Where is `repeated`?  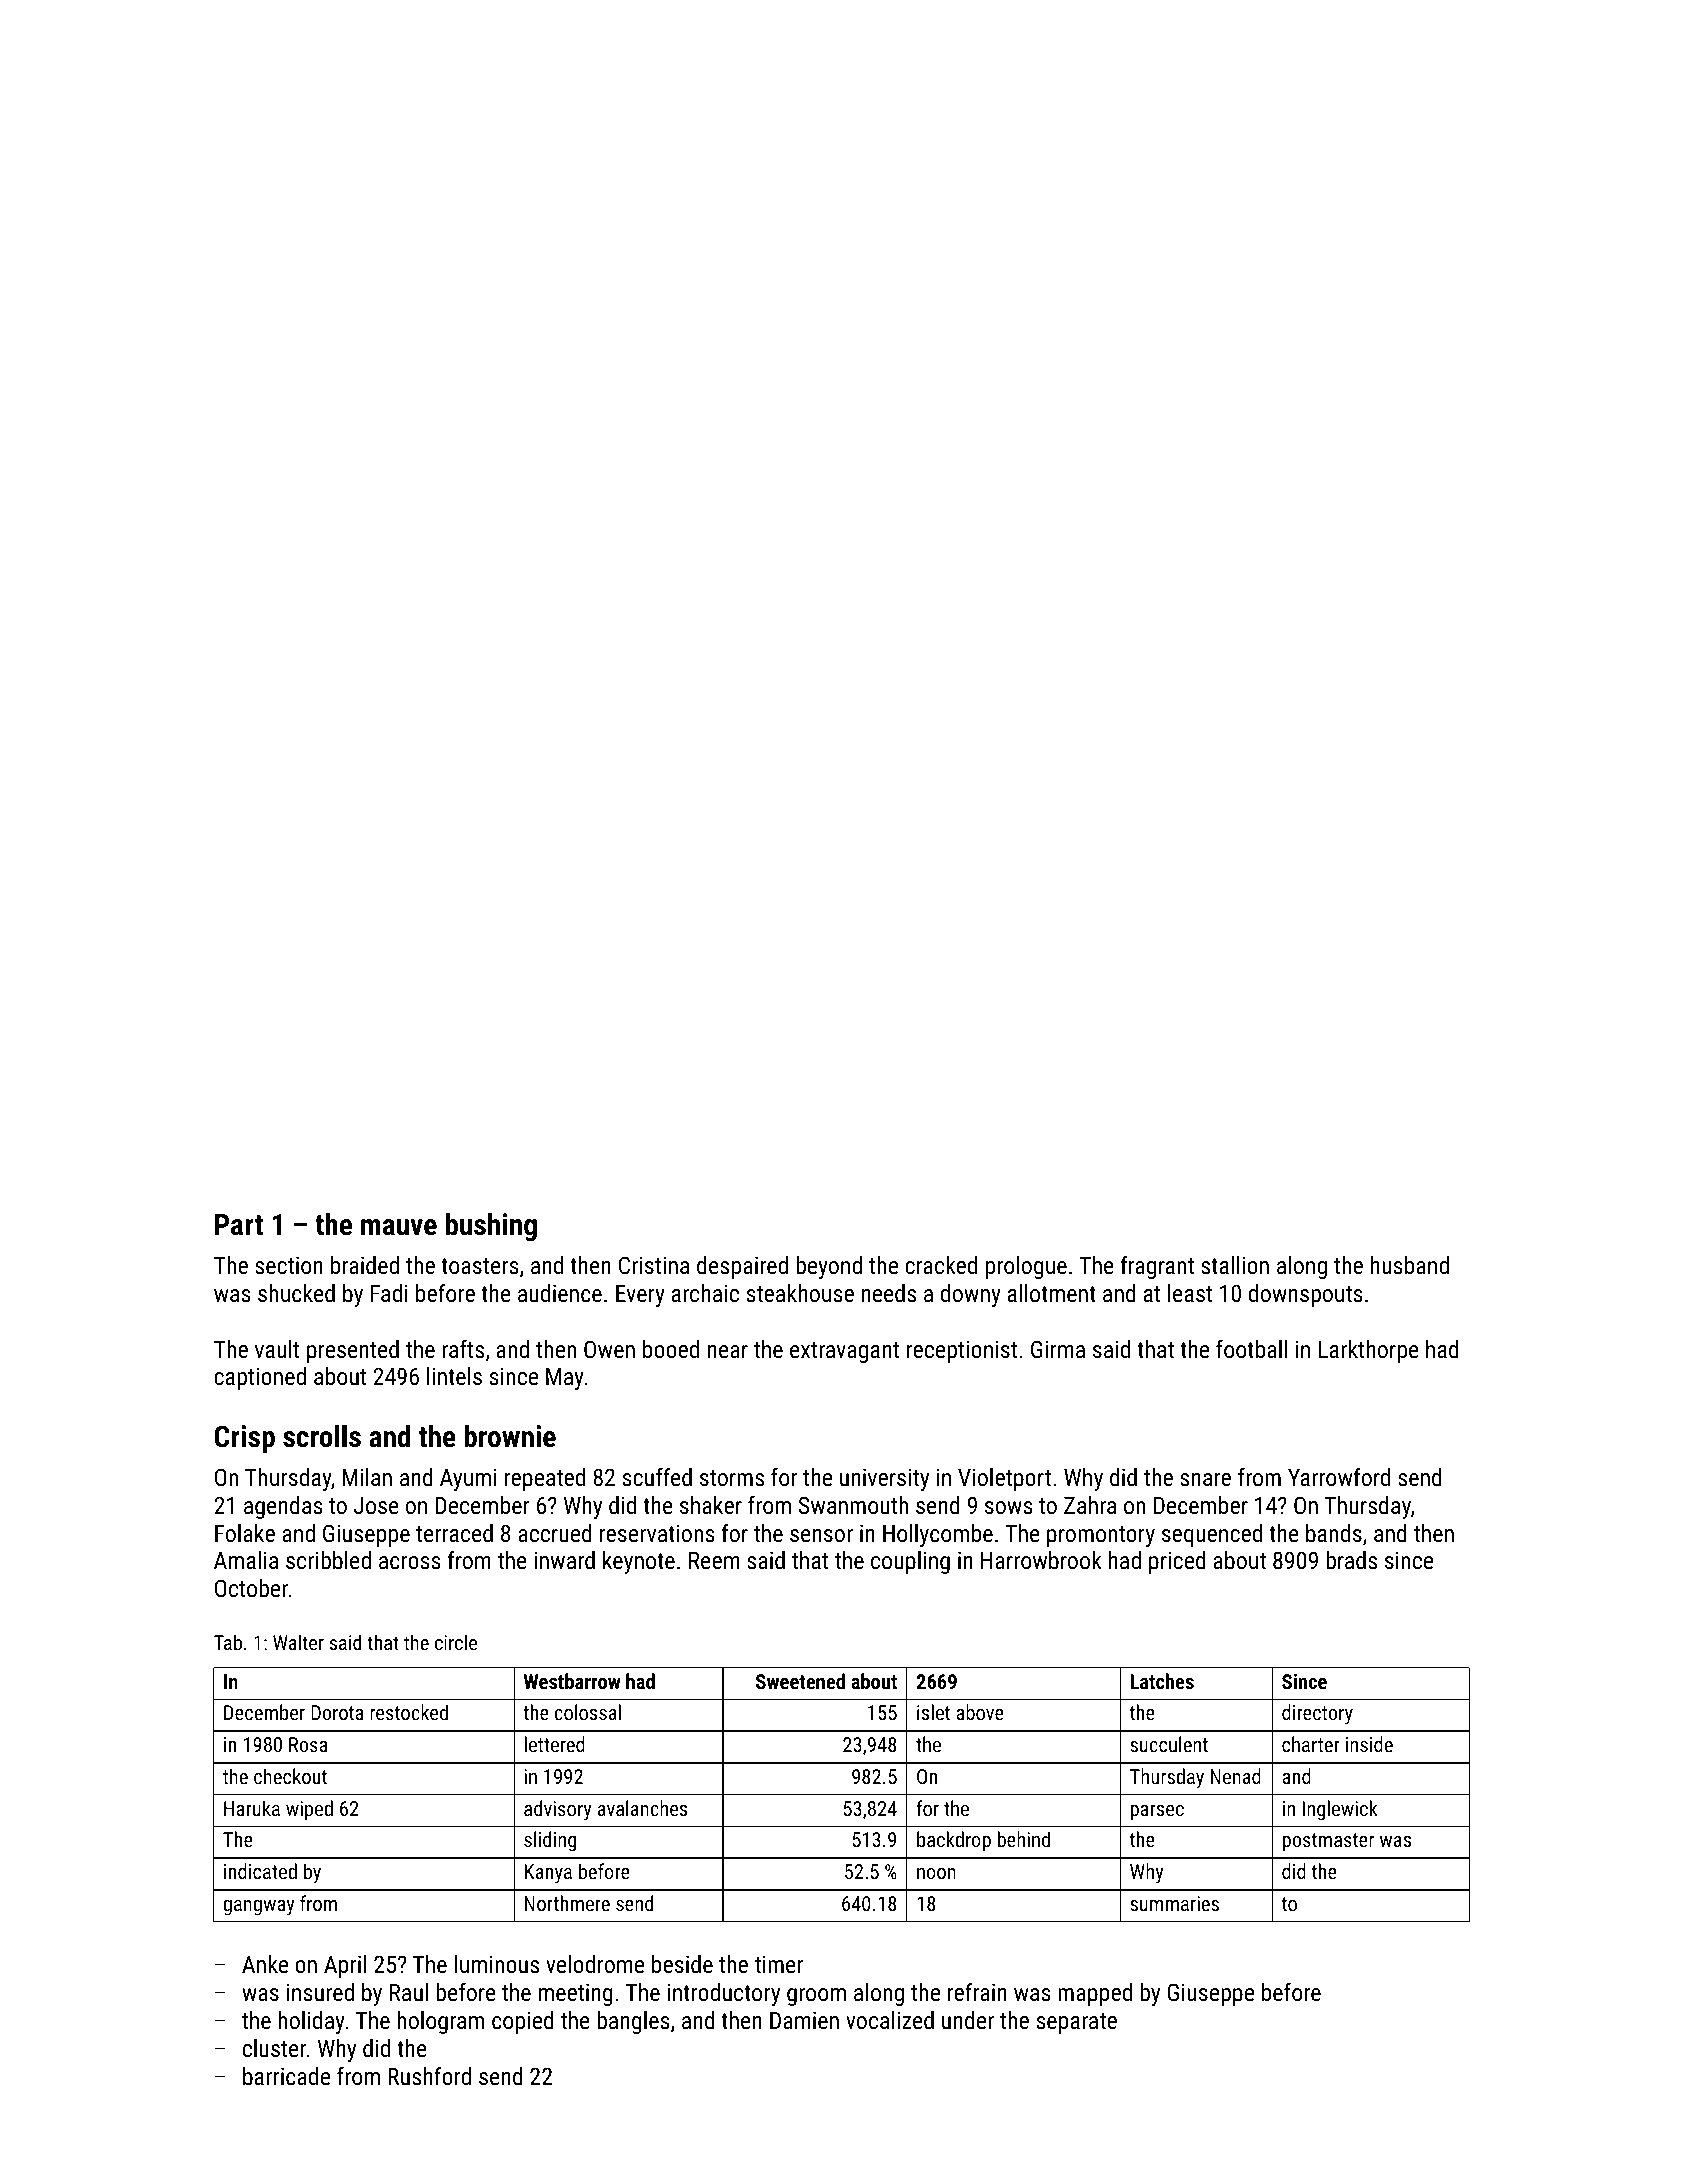
repeated is located at coordinates (545, 1479).
